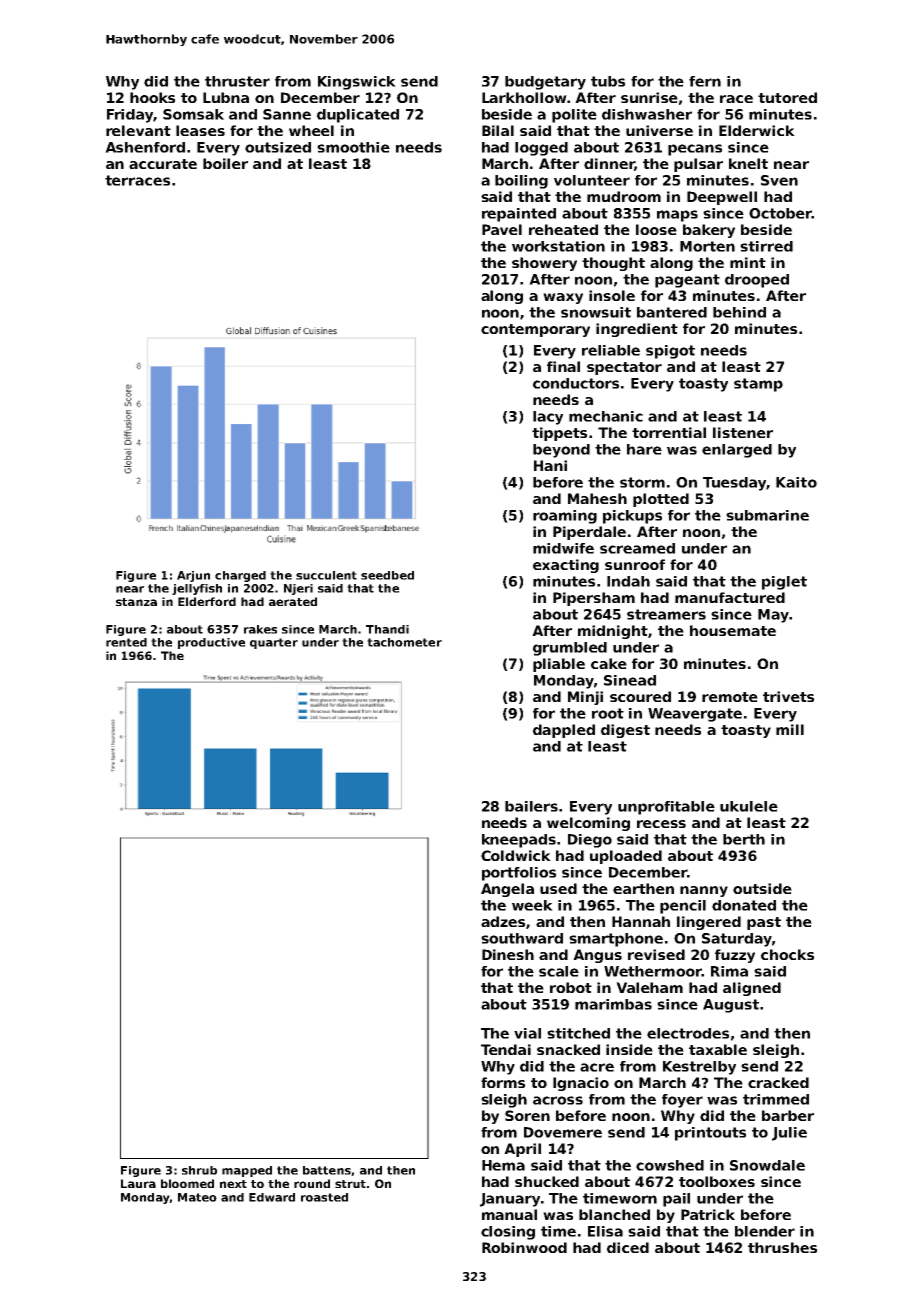 The image size is (924, 1308). Describe the element at coordinates (752, 989) in the page. I see `aligned` at that location.
